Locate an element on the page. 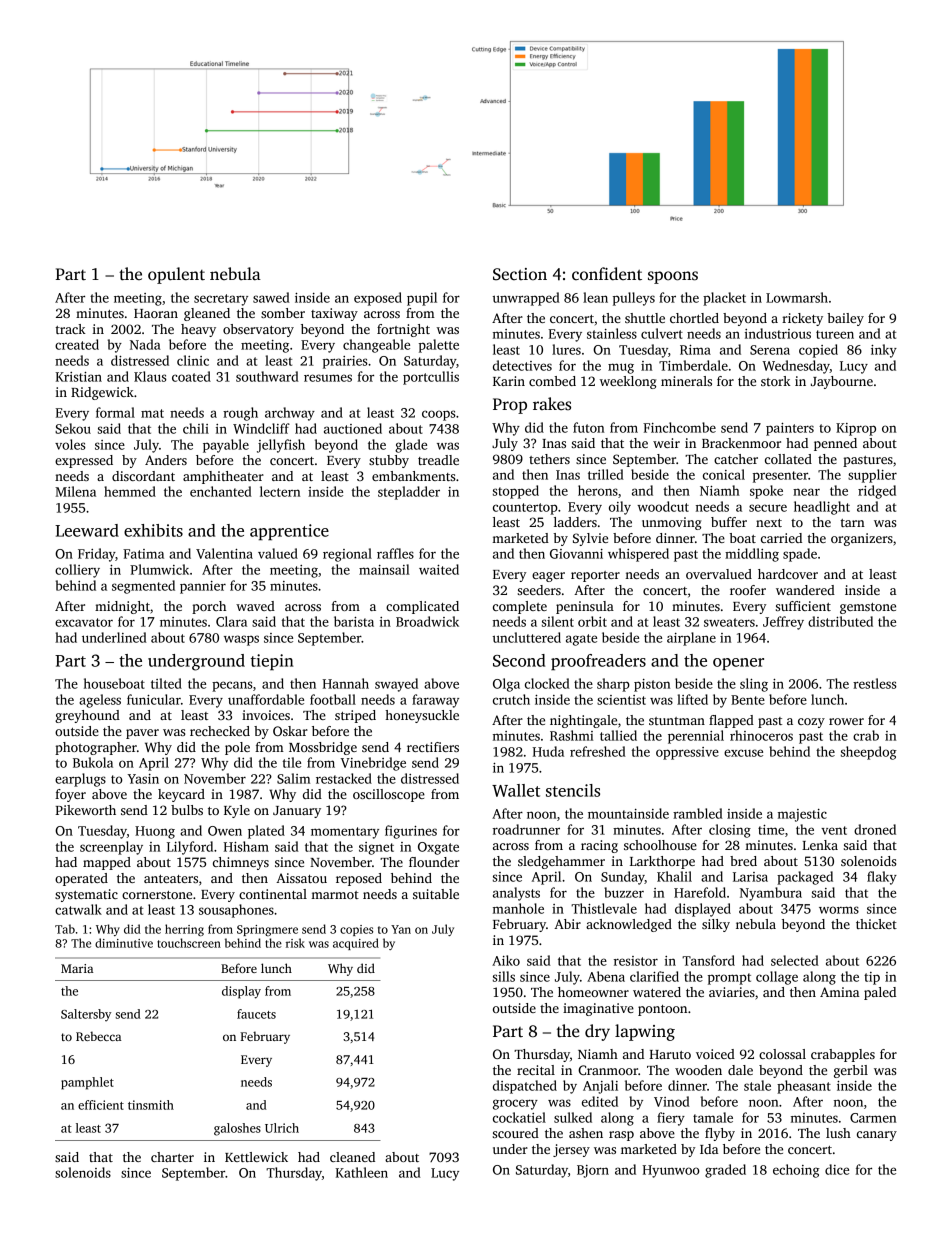 The width and height of the page is (952, 1233). chortled is located at coordinates (694, 318).
